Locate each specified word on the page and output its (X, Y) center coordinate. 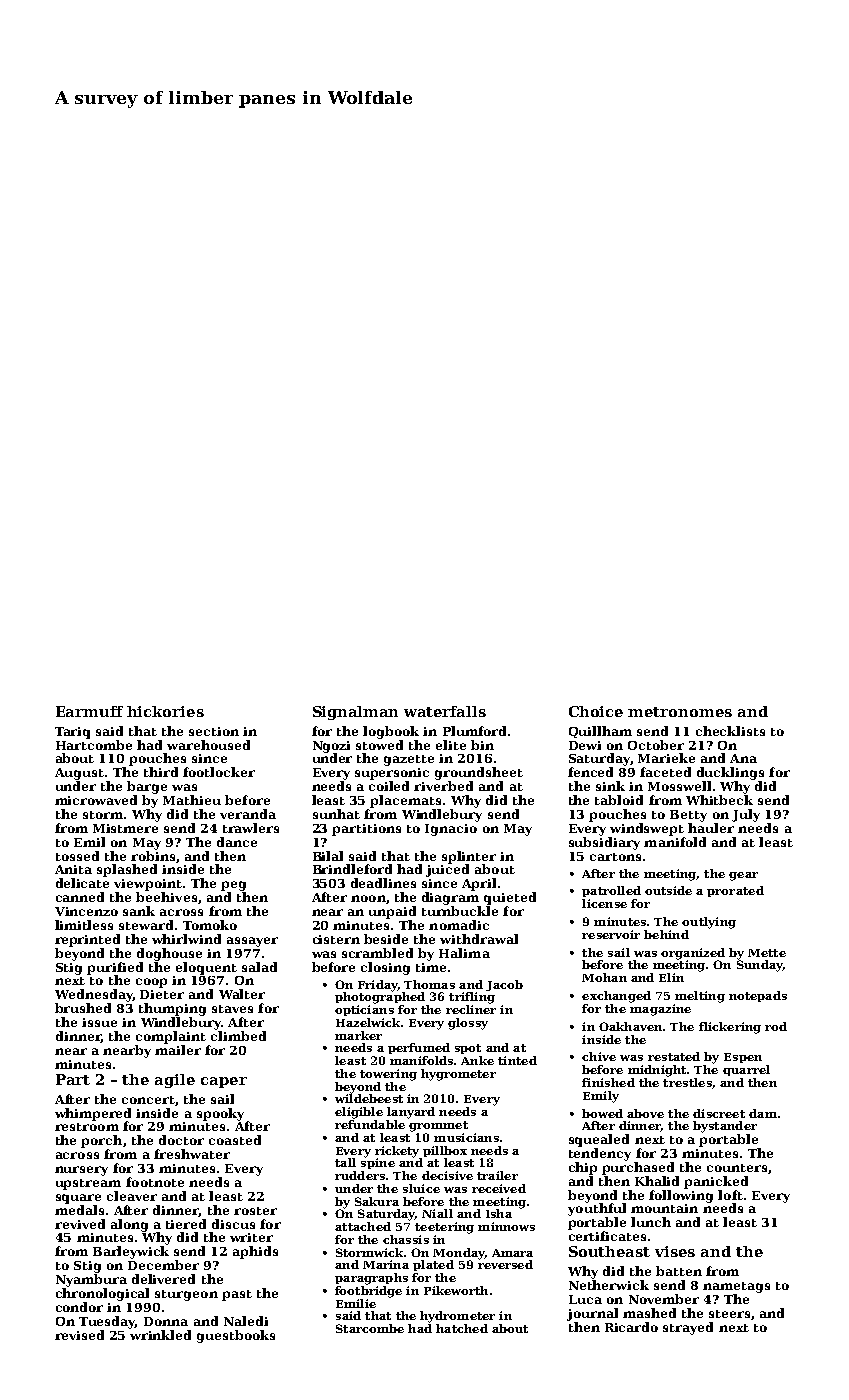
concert (148, 1100)
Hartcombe (94, 745)
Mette (767, 953)
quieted (510, 898)
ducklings (730, 773)
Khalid (657, 1181)
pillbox (445, 1151)
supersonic (392, 774)
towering (388, 1075)
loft (730, 1195)
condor (79, 1307)
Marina (386, 1264)
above (645, 1113)
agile (175, 1081)
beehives (166, 897)
